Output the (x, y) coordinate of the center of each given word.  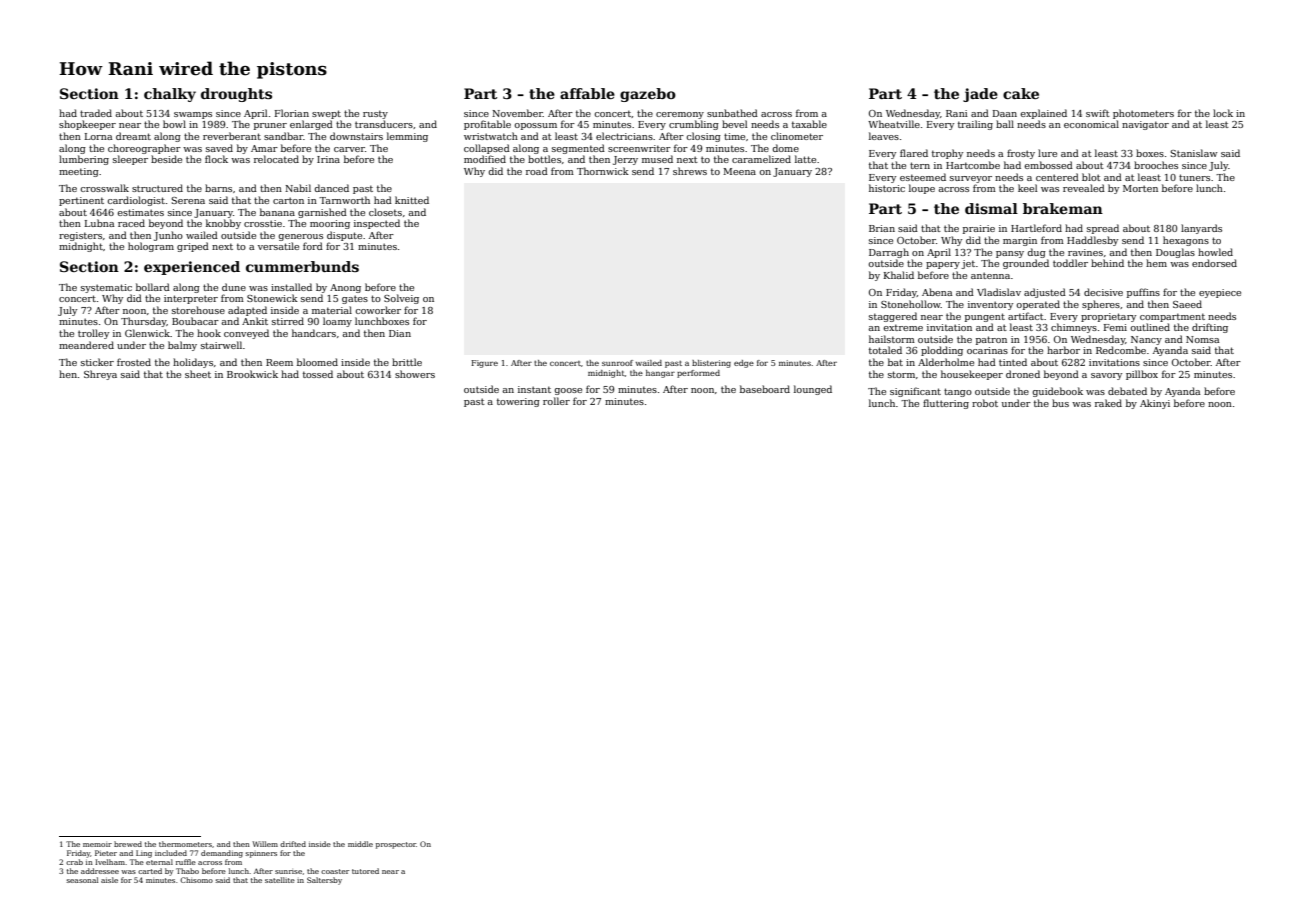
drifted (293, 844)
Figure (484, 364)
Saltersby (324, 881)
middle (360, 844)
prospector (396, 845)
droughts (236, 95)
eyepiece (1220, 293)
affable (587, 93)
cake (1021, 93)
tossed (318, 374)
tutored (365, 871)
